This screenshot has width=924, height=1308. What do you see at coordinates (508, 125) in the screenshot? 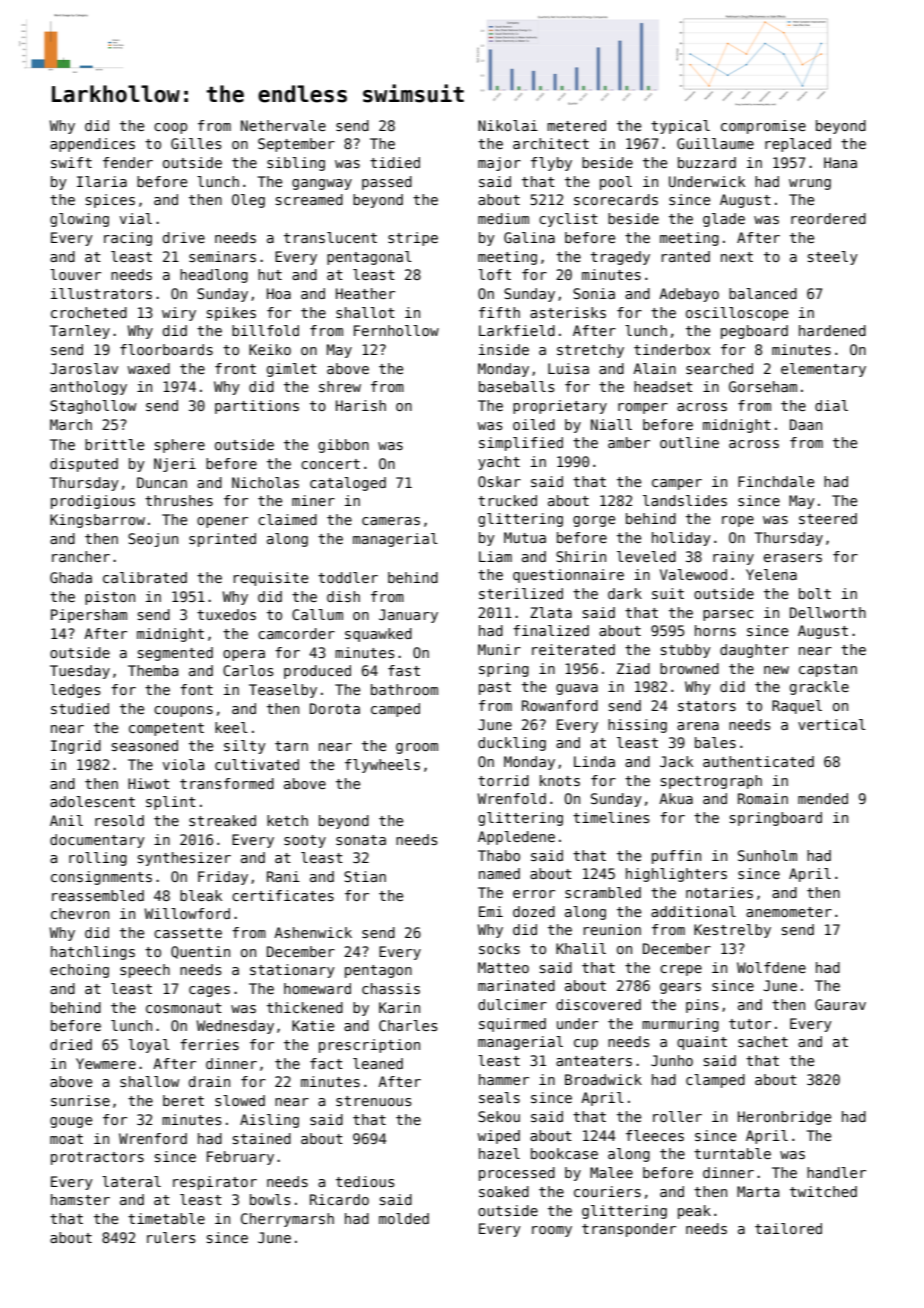
I see `Nikolai` at bounding box center [508, 125].
